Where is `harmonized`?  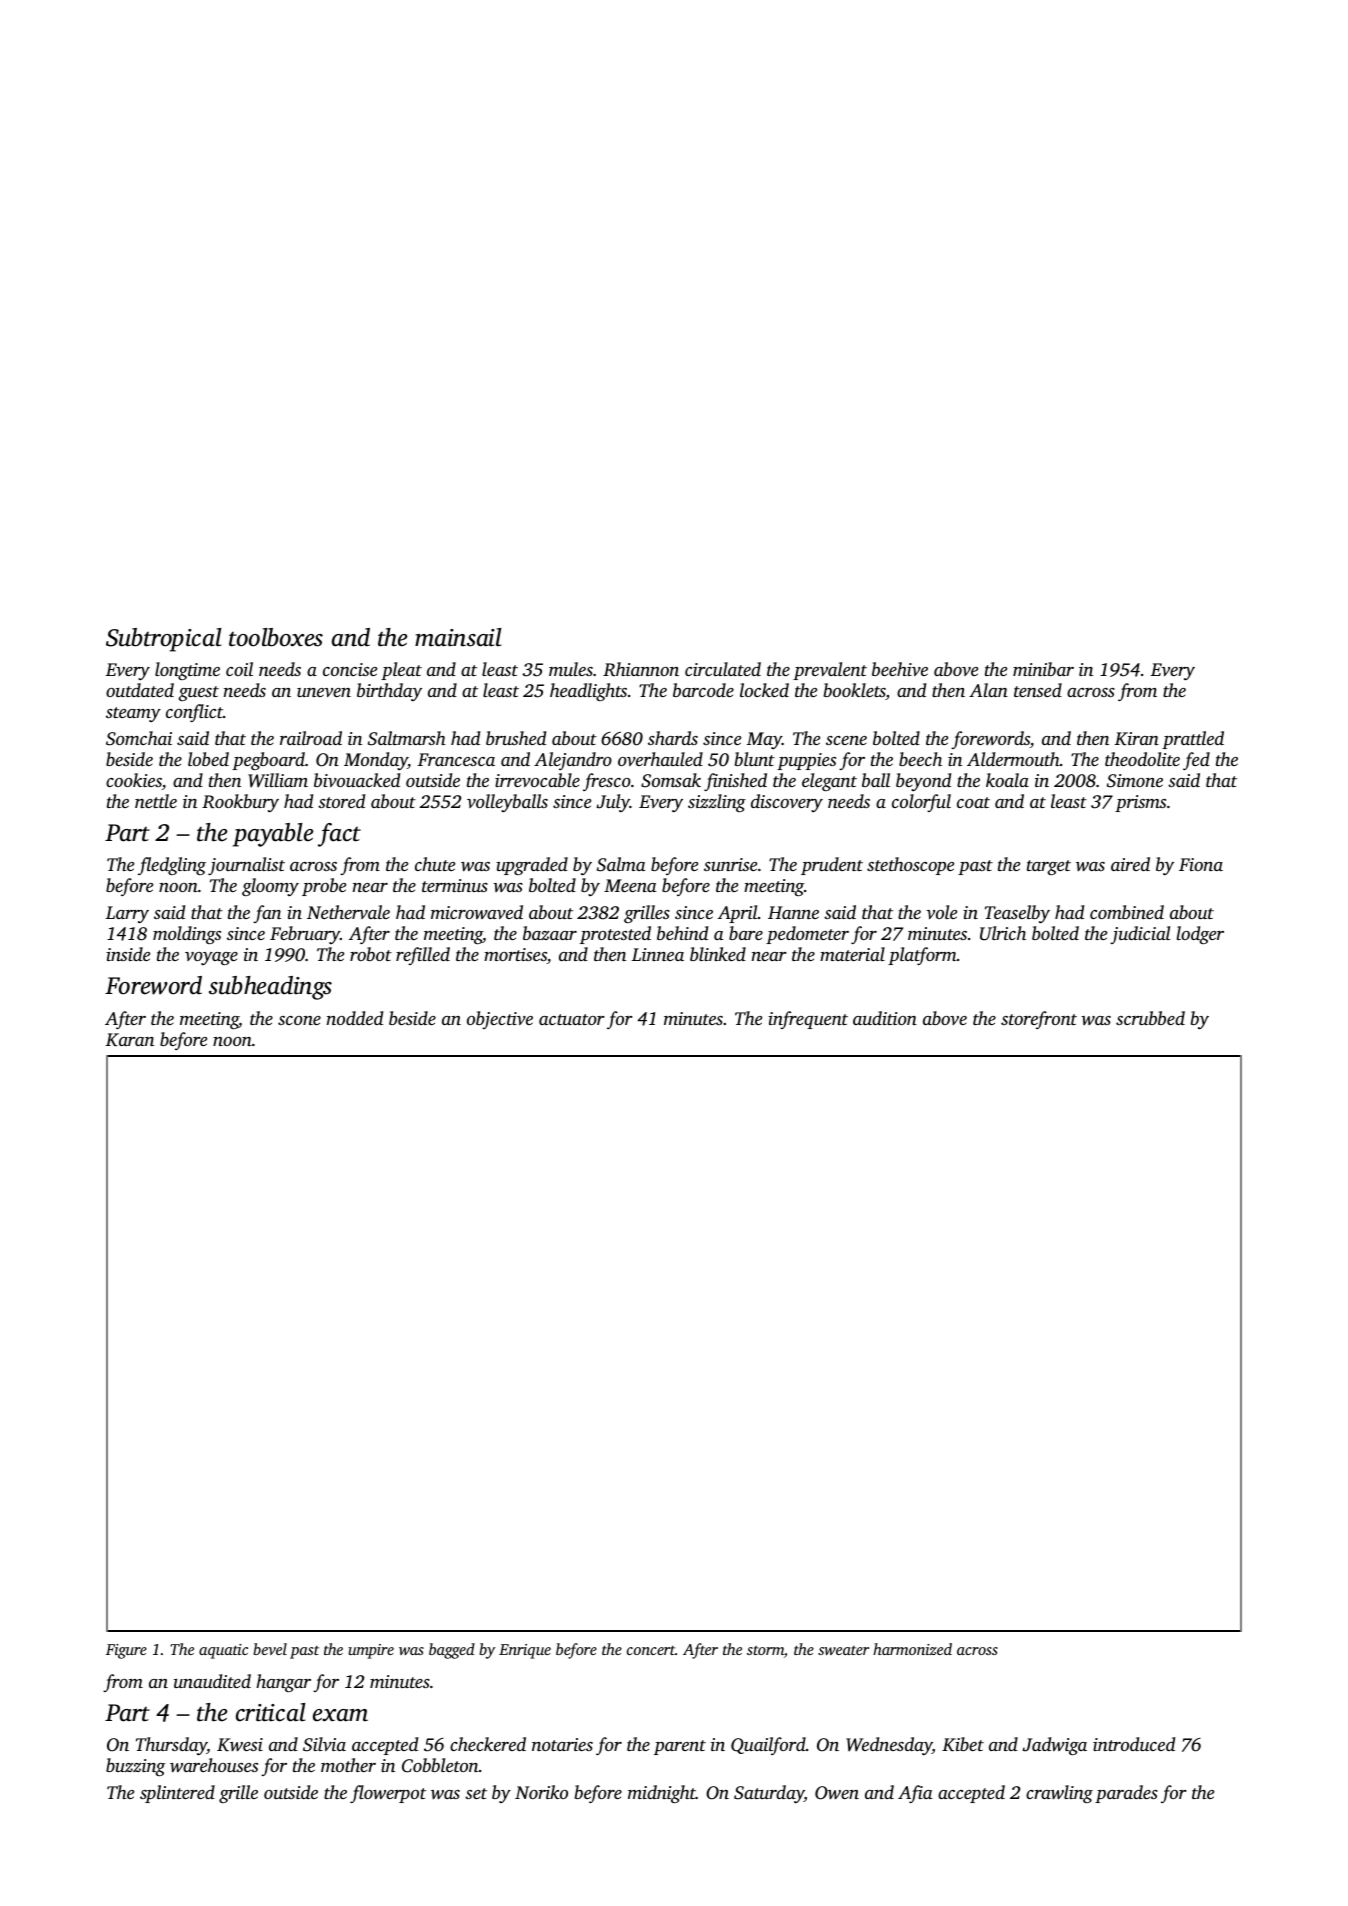
harmonized is located at coordinates (912, 1649).
